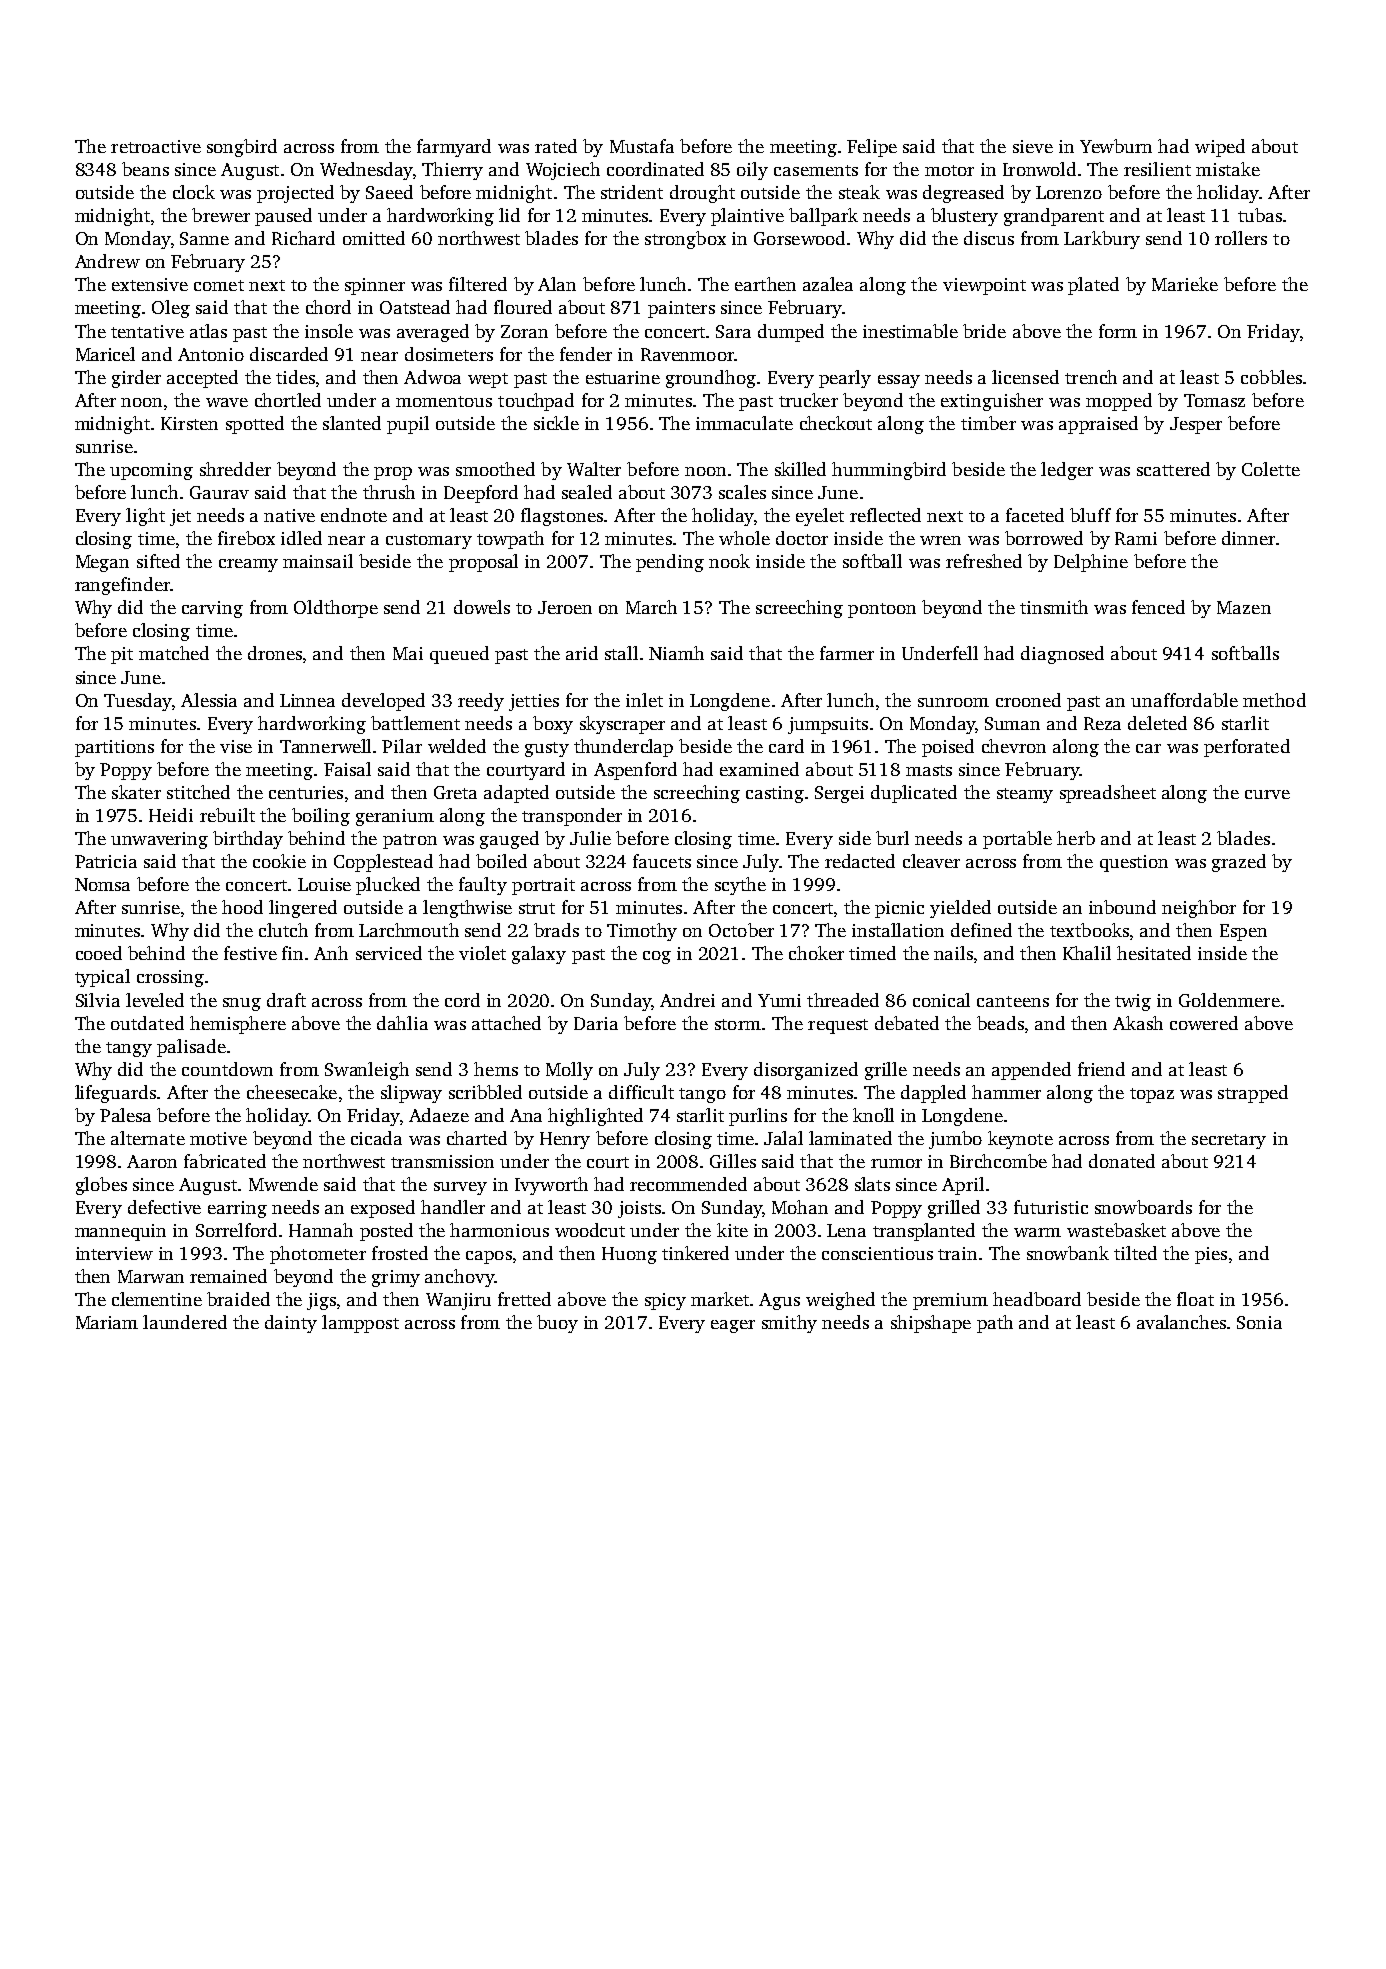 The image size is (1386, 1969). What do you see at coordinates (303, 238) in the page?
I see `Richard` at bounding box center [303, 238].
